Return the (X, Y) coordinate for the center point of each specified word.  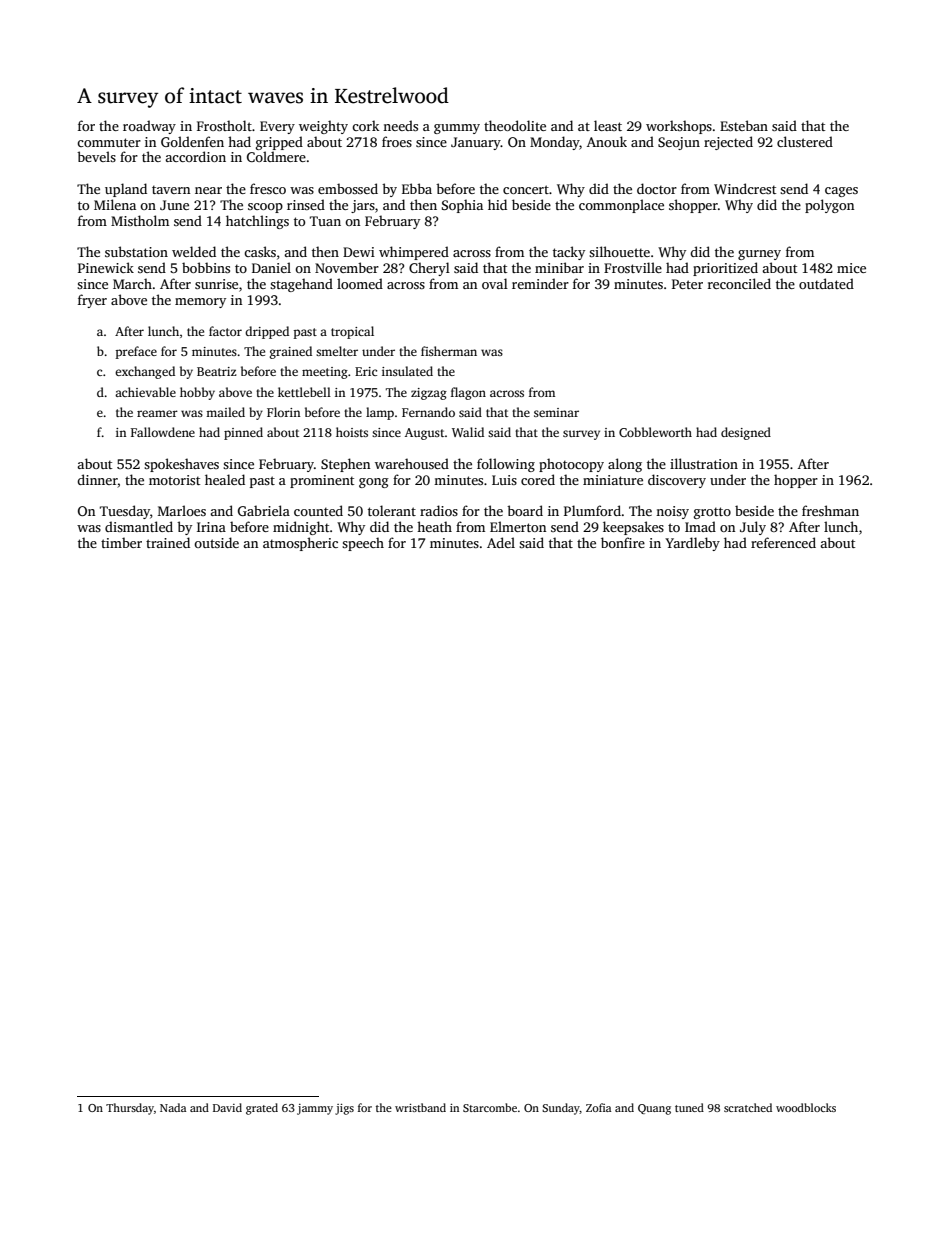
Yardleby (692, 544)
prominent (322, 481)
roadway (149, 127)
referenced (783, 542)
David (227, 1107)
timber (121, 542)
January (476, 143)
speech (363, 544)
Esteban (744, 125)
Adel (501, 542)
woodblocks (806, 1107)
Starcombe (490, 1107)
